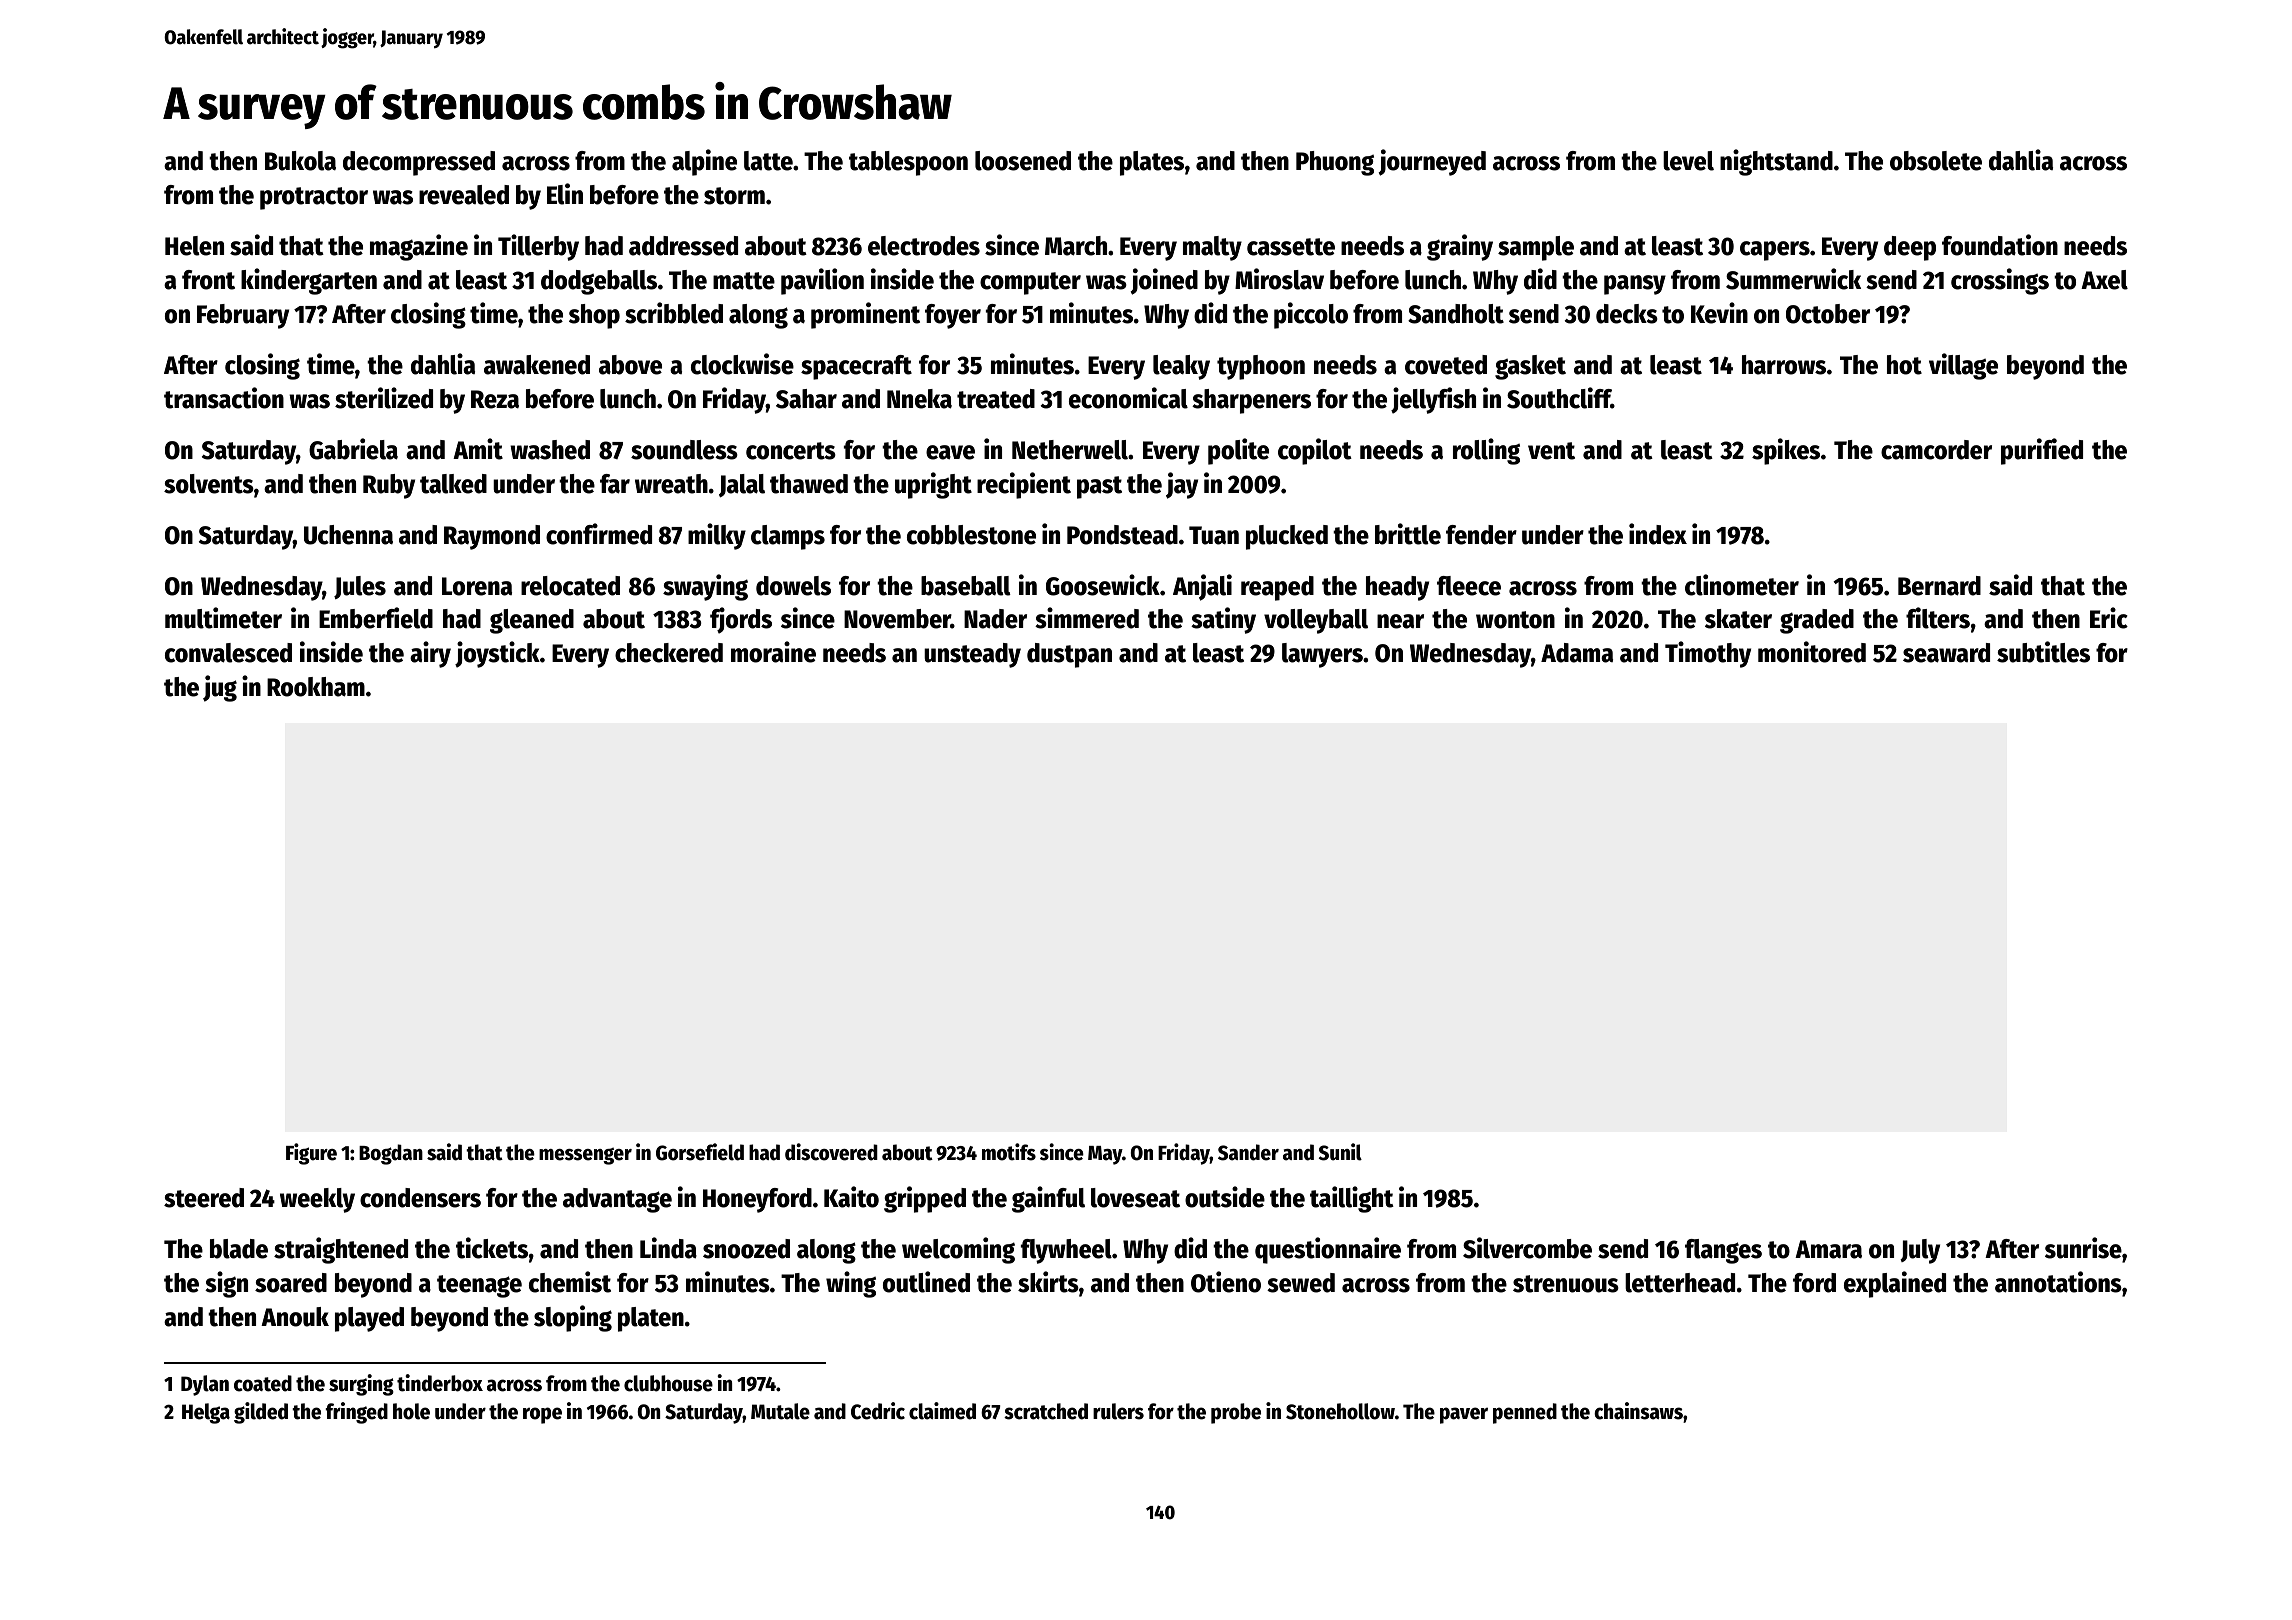  I want to click on Bernard, so click(1939, 586).
